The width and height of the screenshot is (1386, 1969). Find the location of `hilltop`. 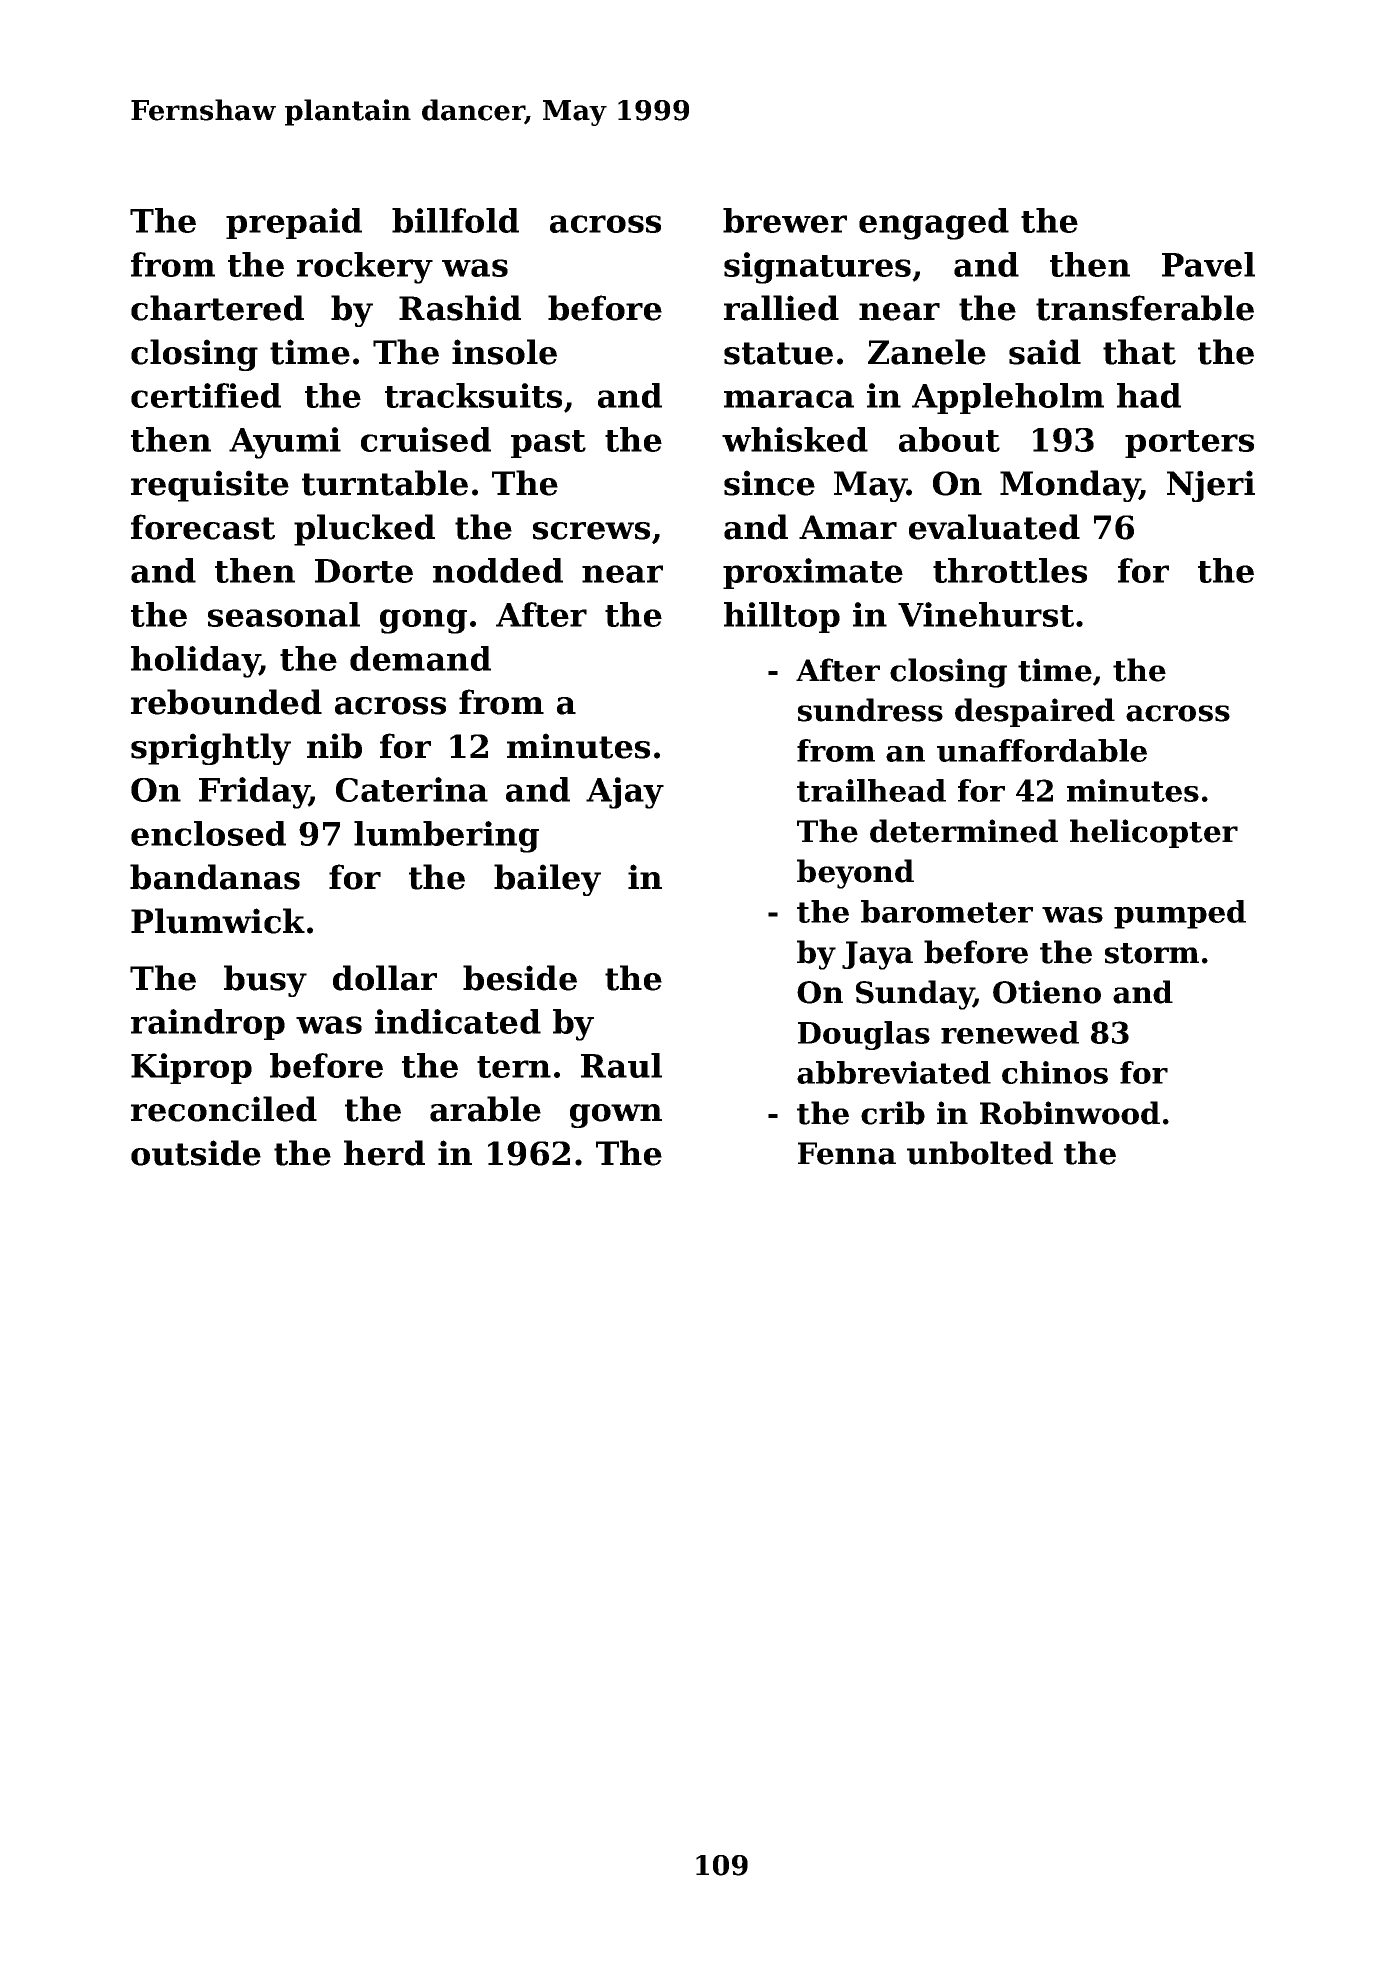

hilltop is located at coordinates (782, 617).
